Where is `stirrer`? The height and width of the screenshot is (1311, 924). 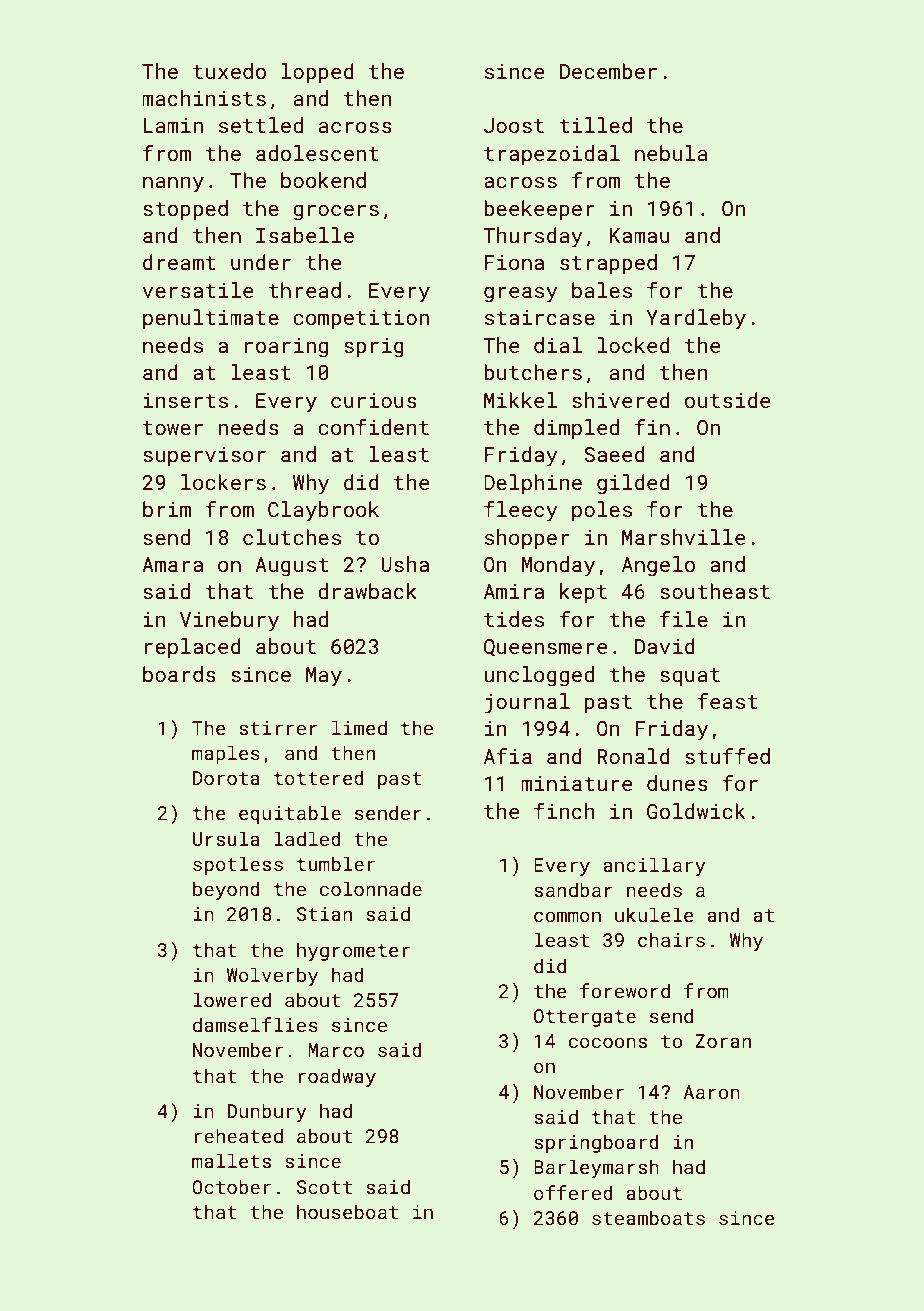
stirrer is located at coordinates (278, 728).
